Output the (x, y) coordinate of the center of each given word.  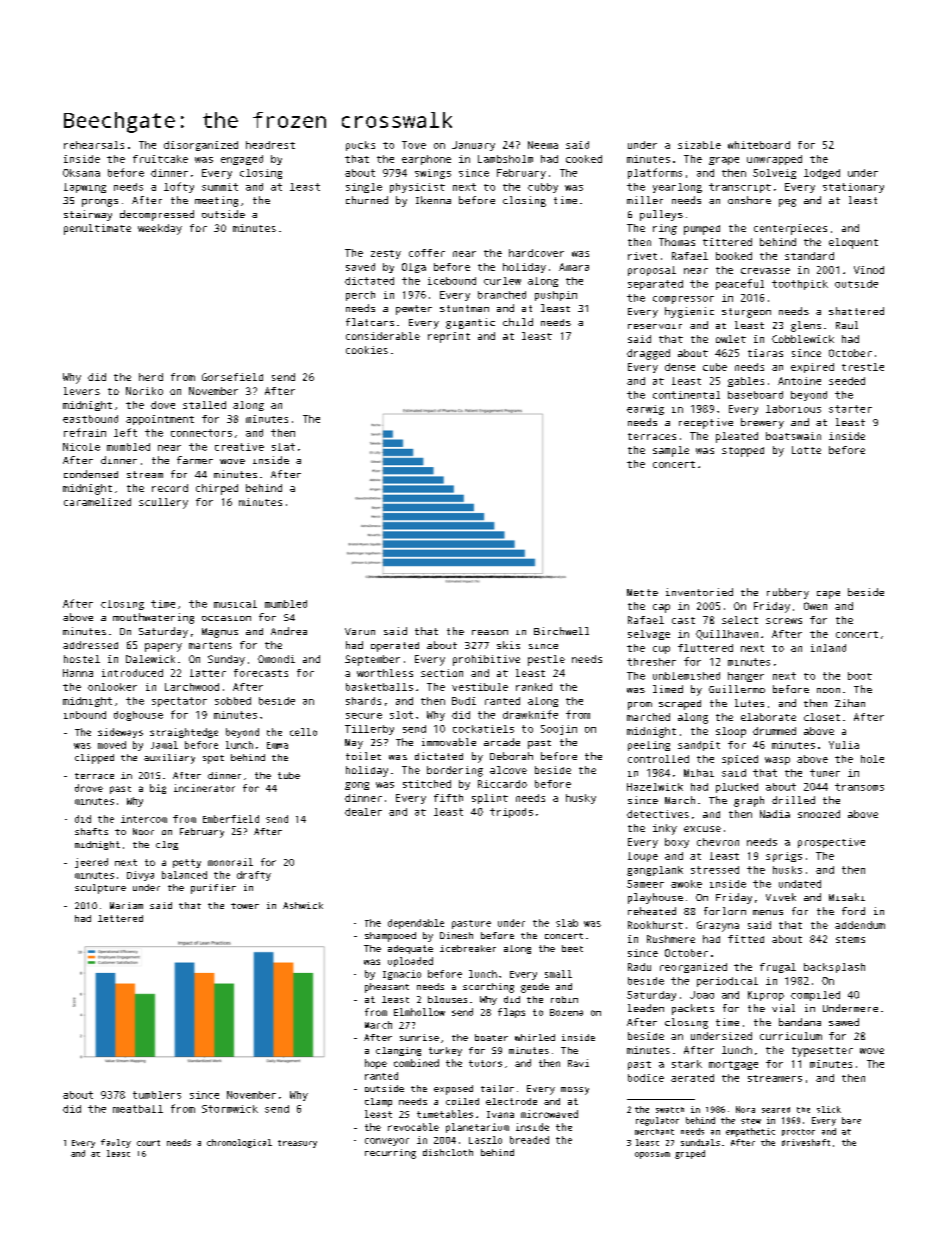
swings (433, 174)
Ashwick (303, 905)
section (442, 673)
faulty (116, 1143)
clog (167, 845)
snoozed (819, 814)
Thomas (677, 242)
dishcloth (448, 1152)
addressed (90, 645)
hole (872, 759)
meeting (216, 201)
